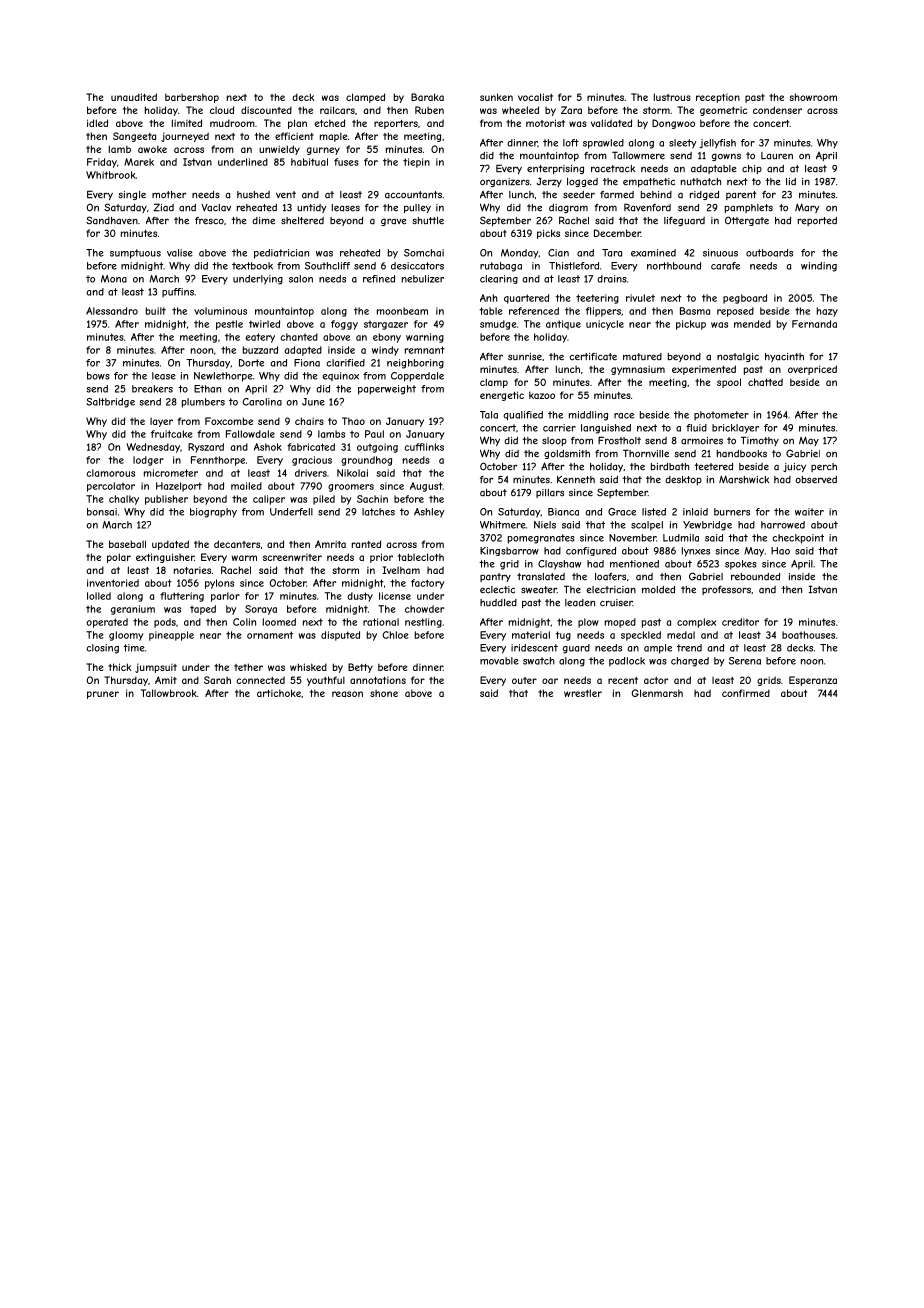 The height and width of the document is (1308, 924). What do you see at coordinates (807, 208) in the document?
I see `Mary` at bounding box center [807, 208].
